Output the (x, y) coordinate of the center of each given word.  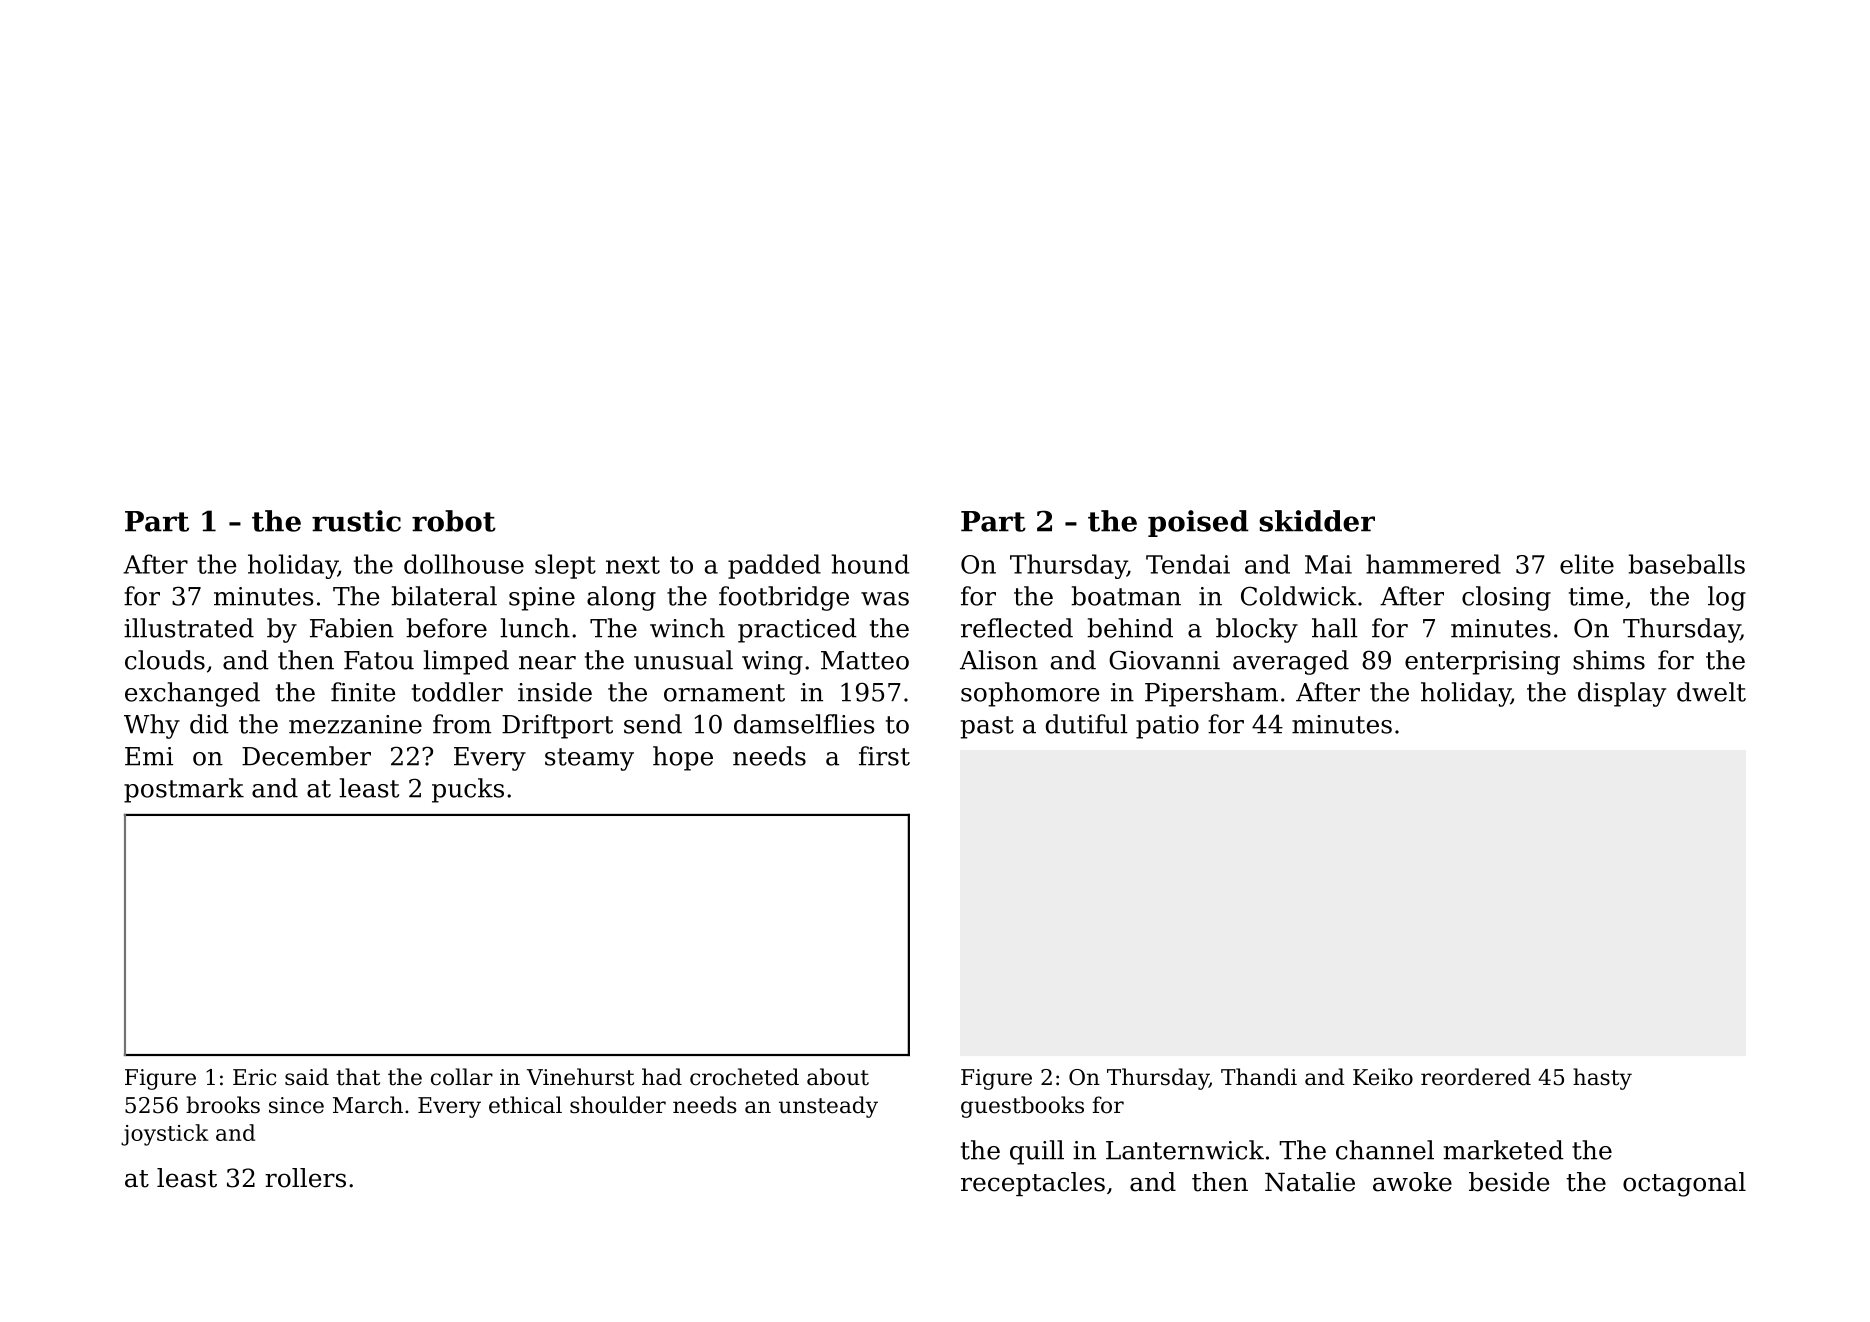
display (1622, 694)
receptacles (1033, 1184)
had (662, 1077)
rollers (305, 1178)
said (307, 1077)
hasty (1602, 1079)
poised (1198, 523)
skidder (1317, 521)
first (884, 756)
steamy (589, 759)
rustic (356, 521)
